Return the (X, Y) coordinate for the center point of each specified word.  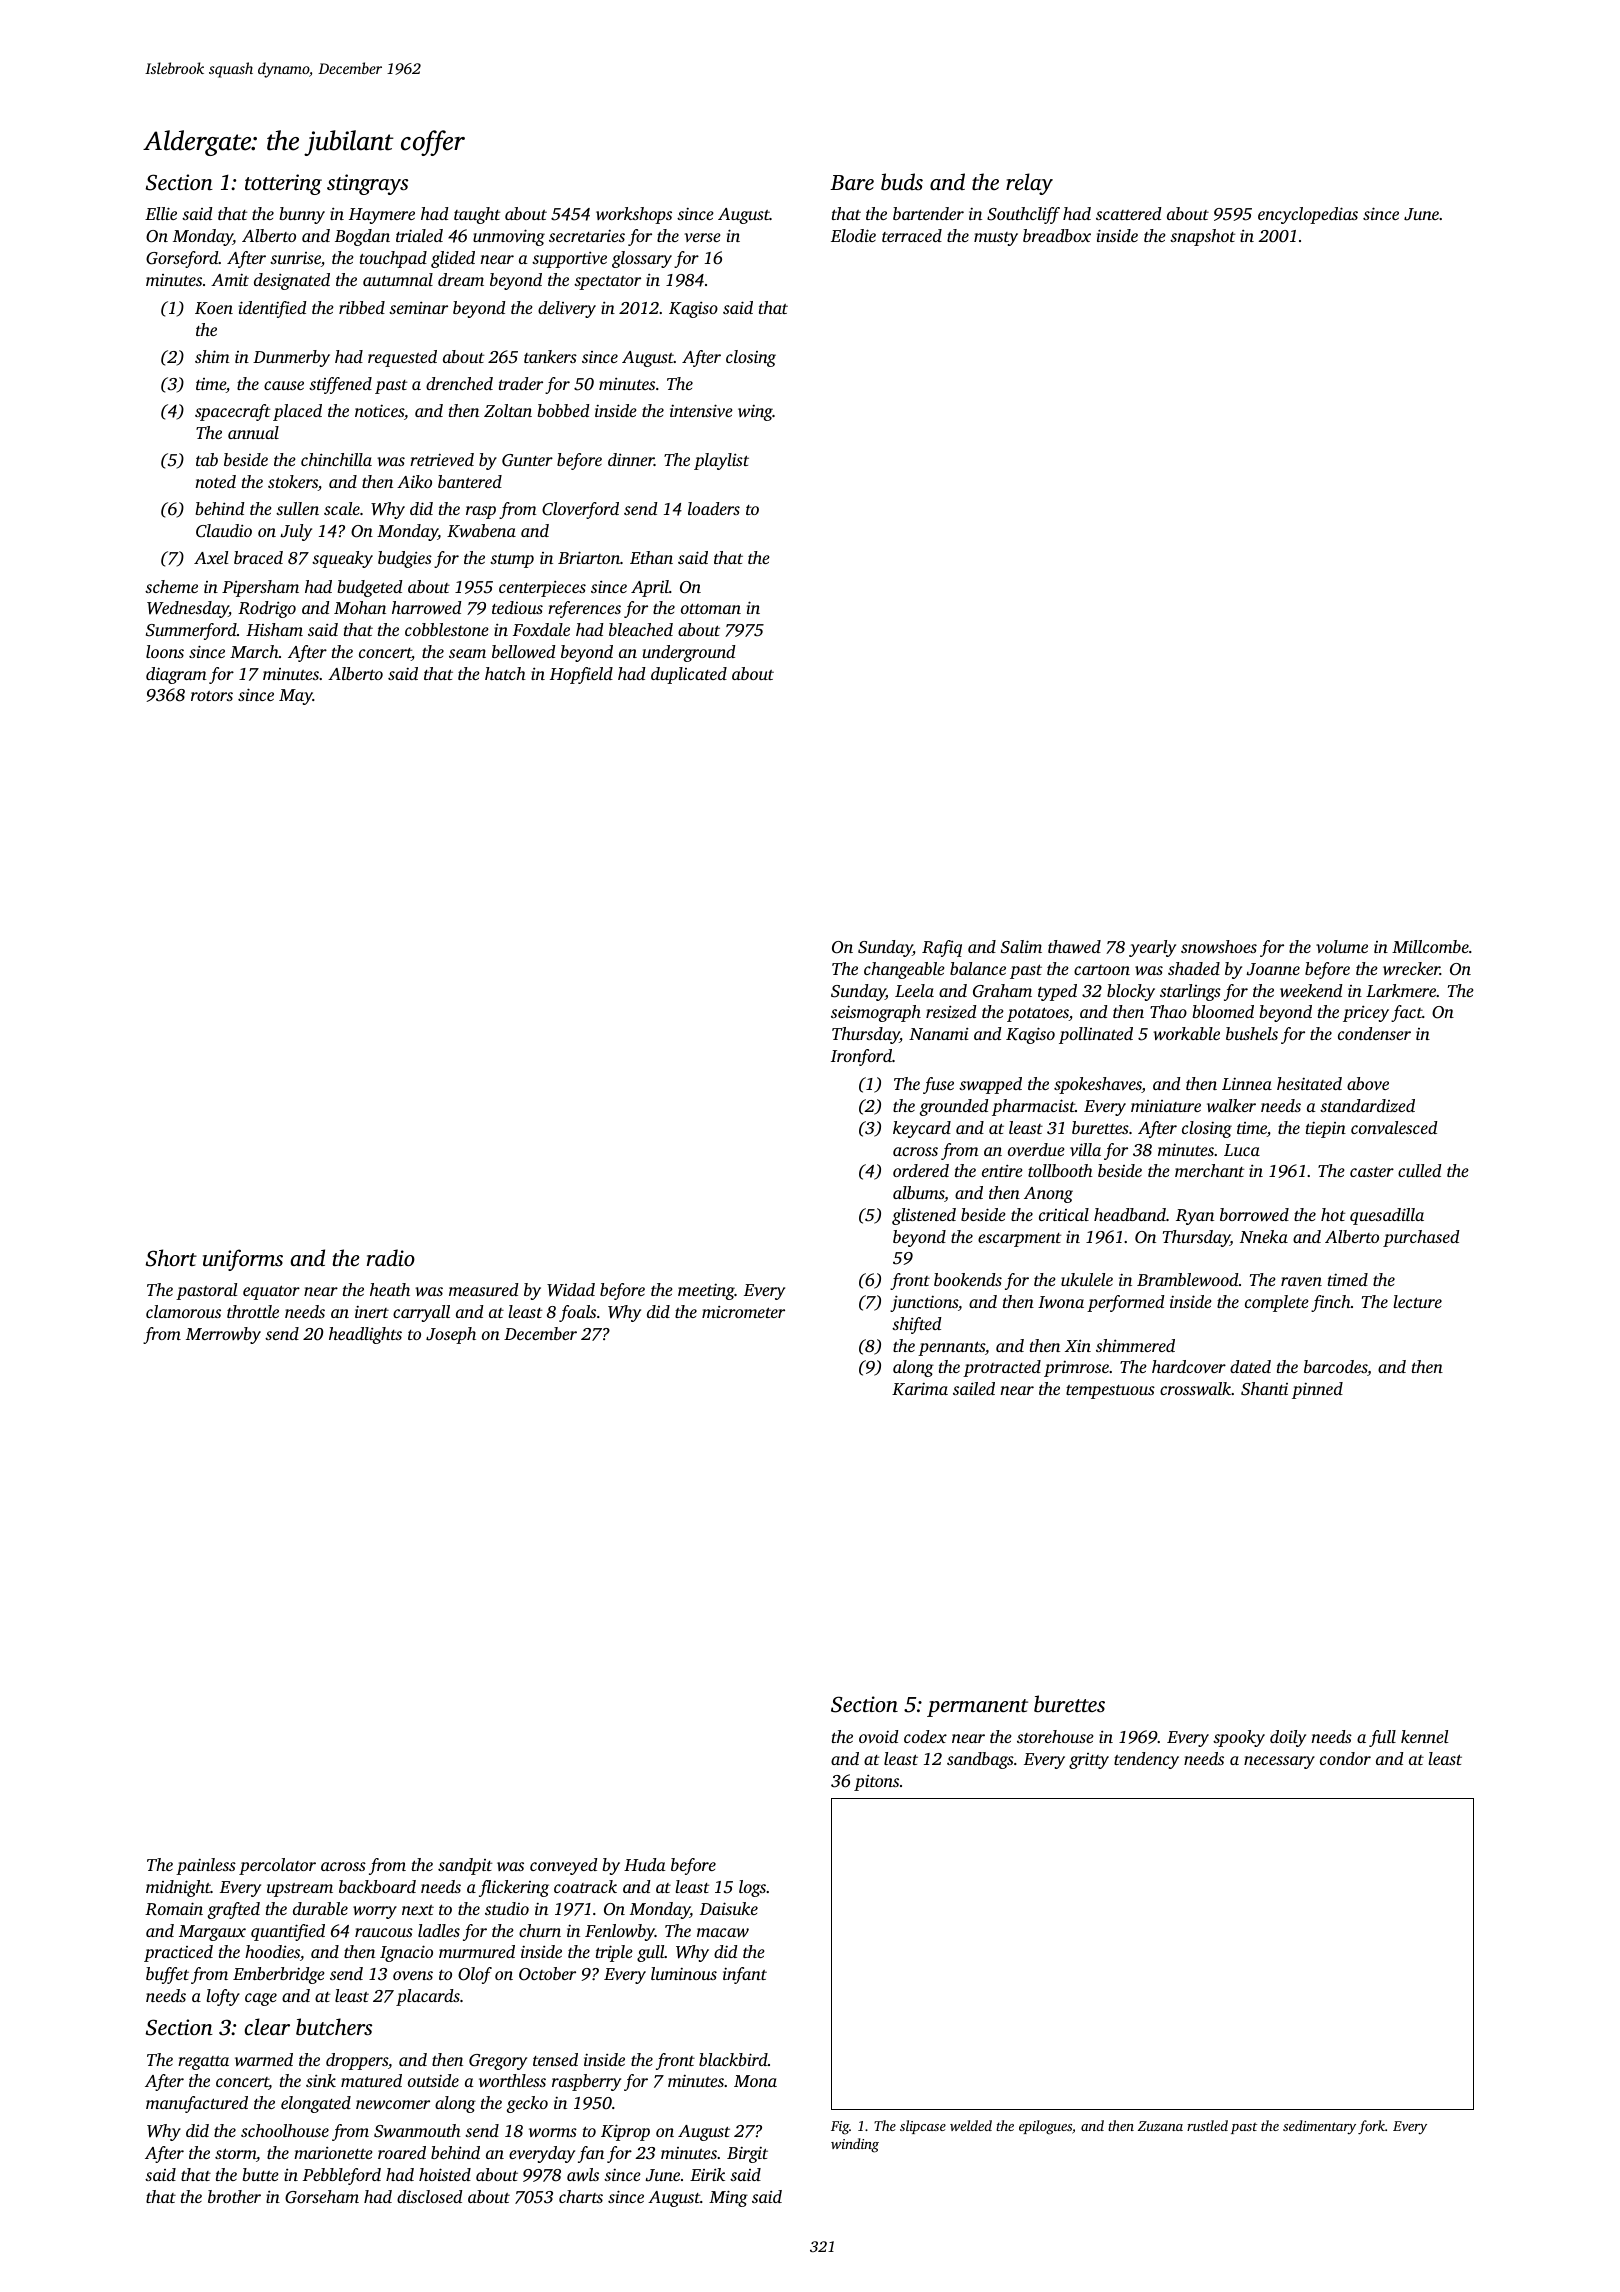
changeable (904, 970)
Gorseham (322, 2197)
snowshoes (1219, 946)
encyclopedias (1308, 215)
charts (581, 2196)
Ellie (161, 213)
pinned (1317, 1390)
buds (902, 181)
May (296, 697)
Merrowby (223, 1335)
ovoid (878, 1736)
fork (1371, 2127)
